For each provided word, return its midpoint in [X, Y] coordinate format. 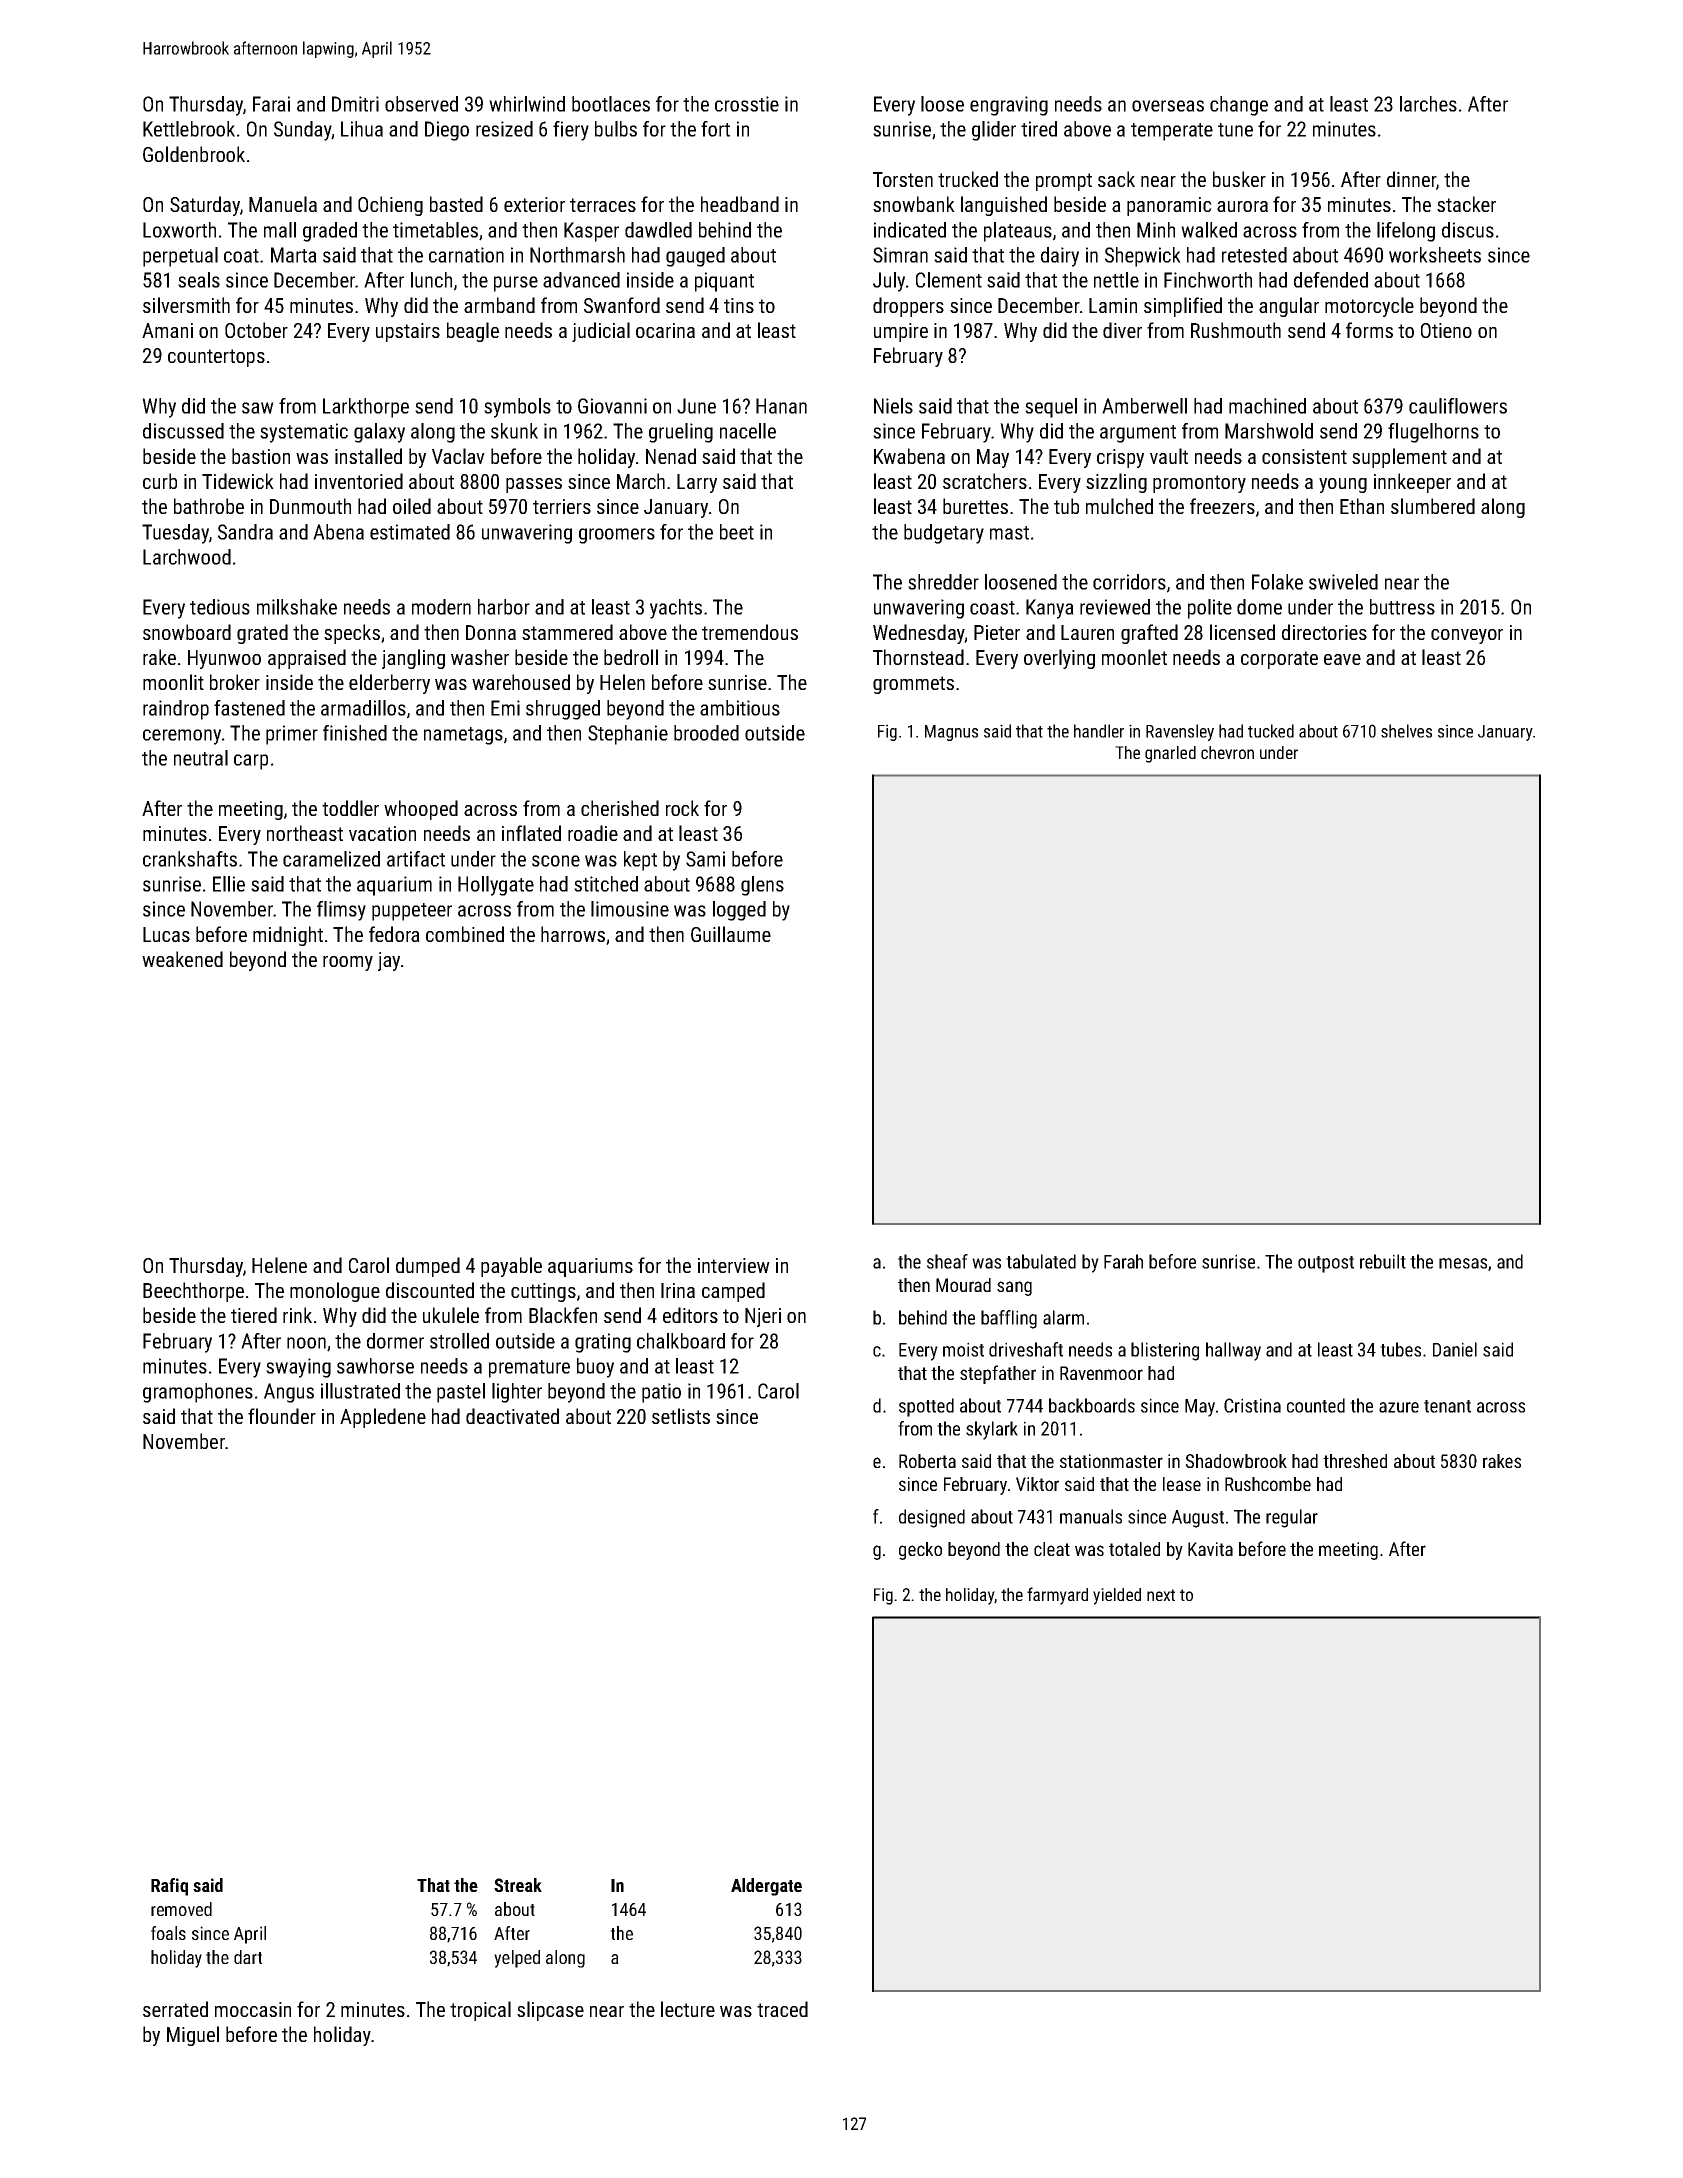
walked [1209, 230]
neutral [201, 758]
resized [504, 129]
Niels [893, 406]
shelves [1406, 731]
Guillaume [731, 934]
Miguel [193, 2036]
